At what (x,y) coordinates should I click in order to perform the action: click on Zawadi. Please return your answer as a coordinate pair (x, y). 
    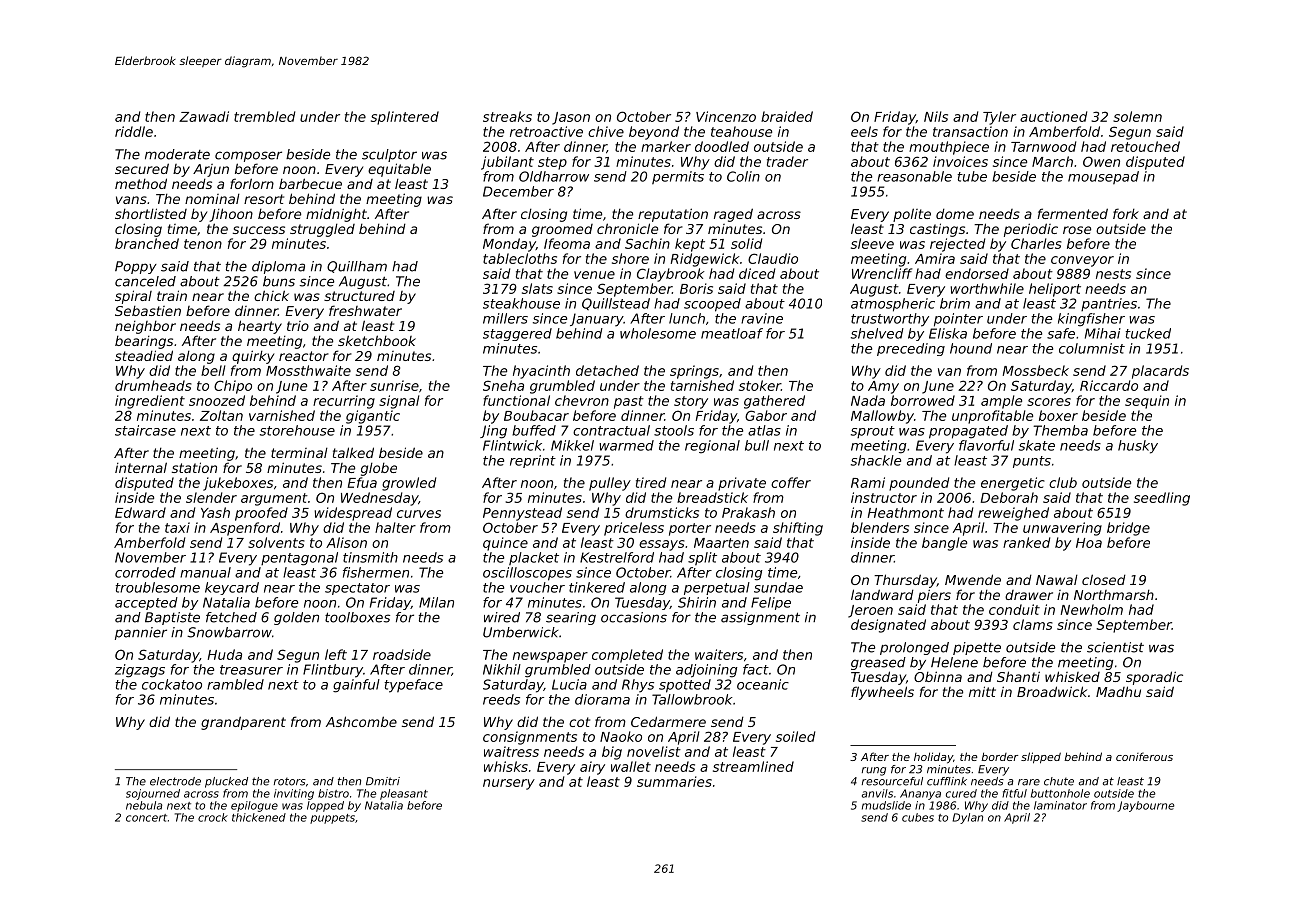
    Looking at the image, I should click on (204, 116).
